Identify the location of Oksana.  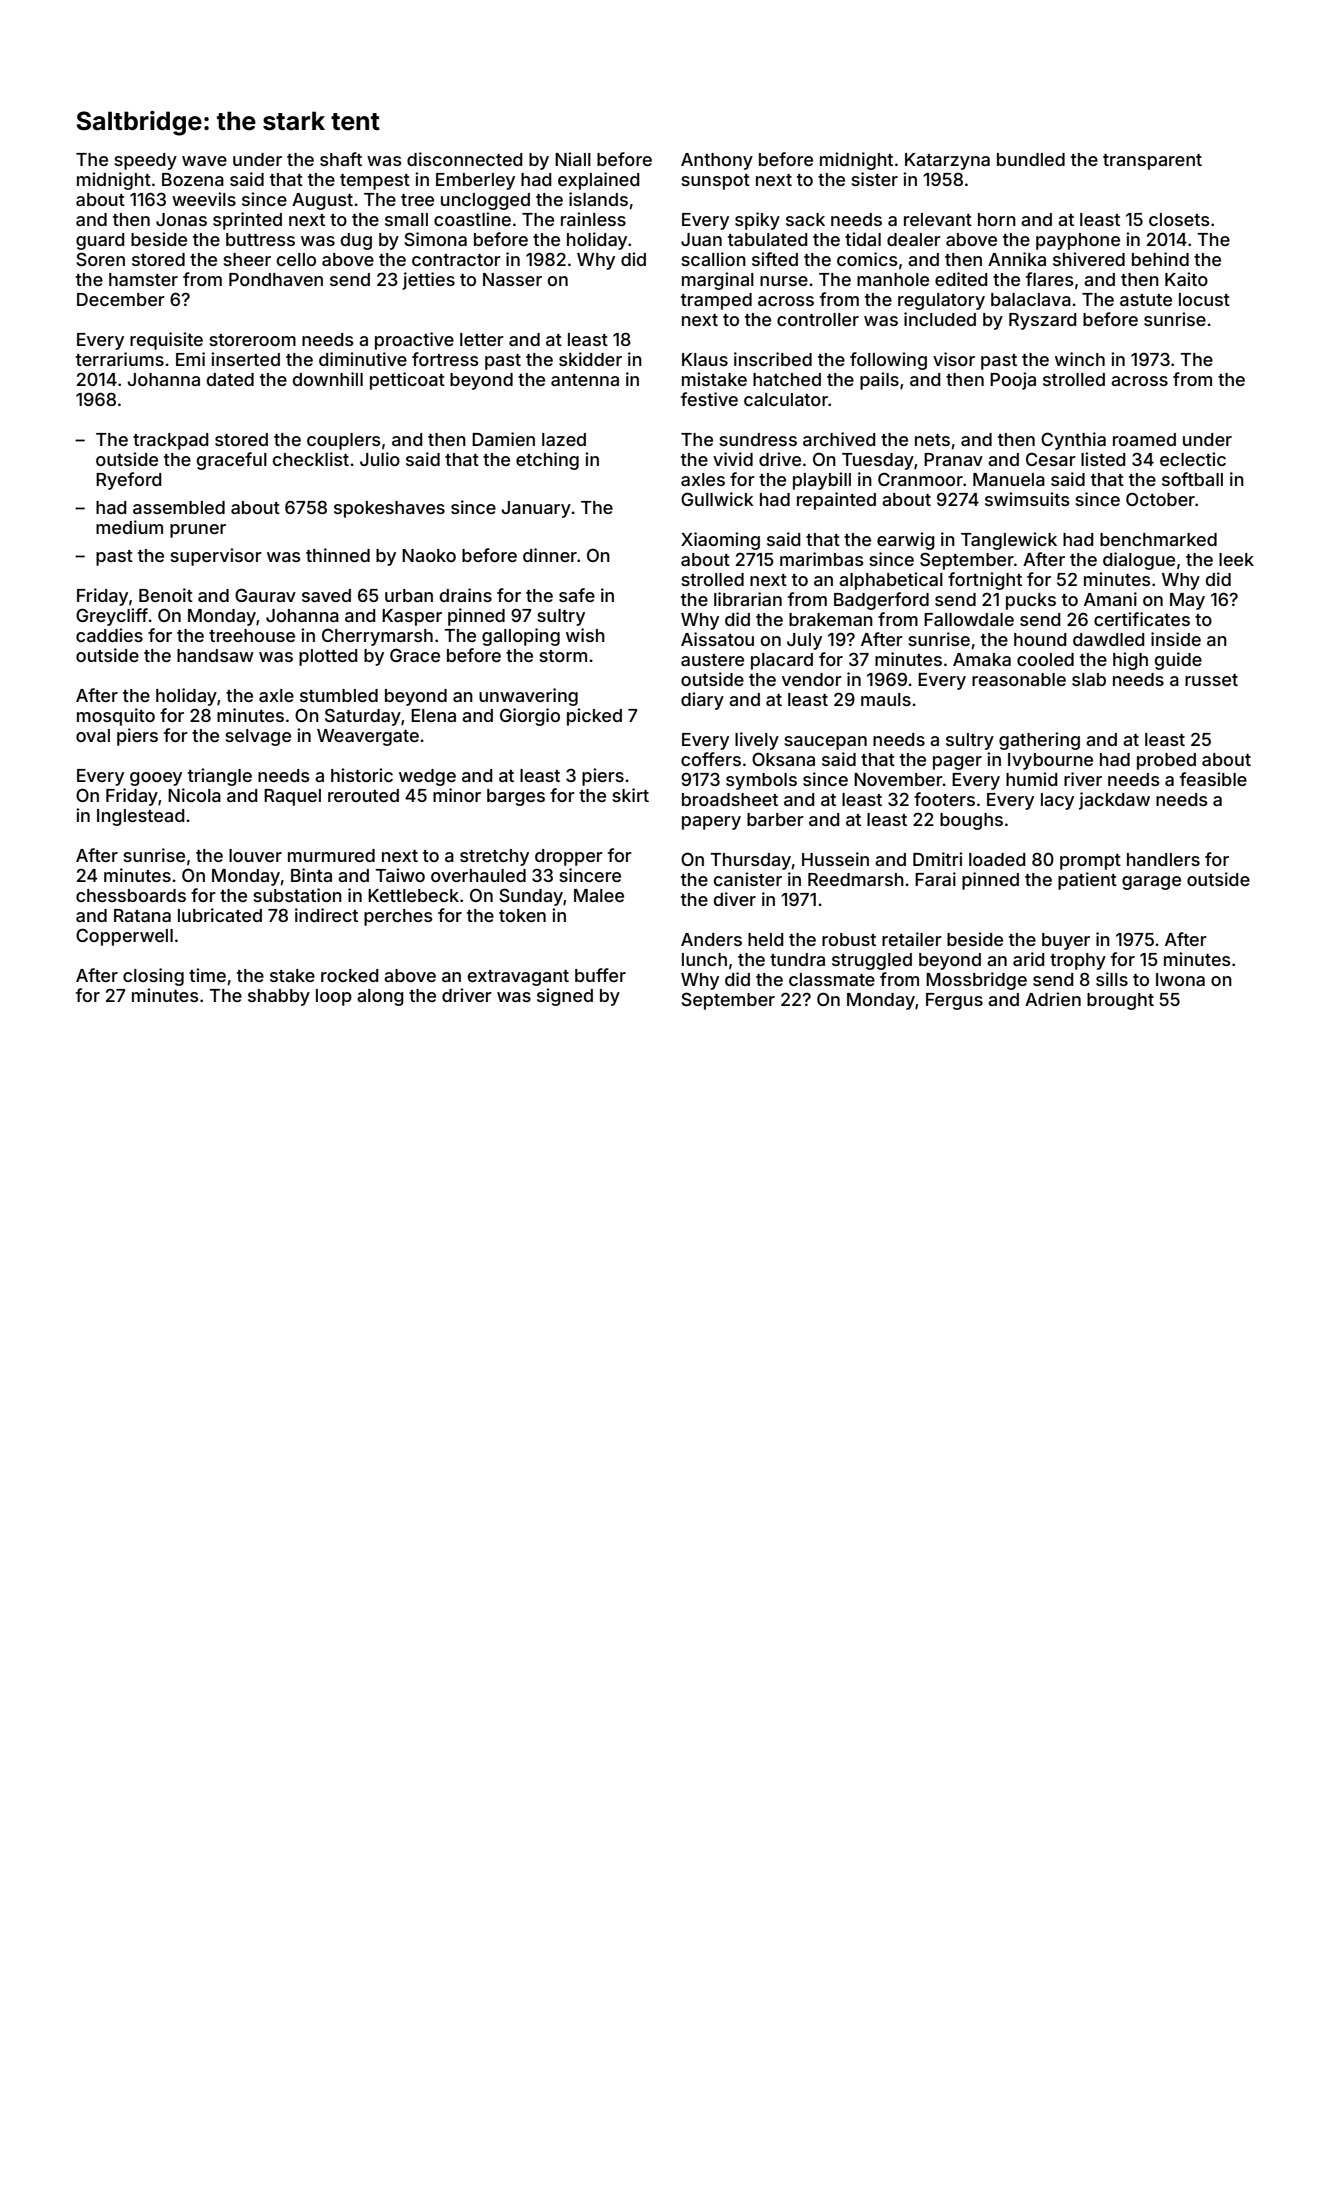
(783, 759).
